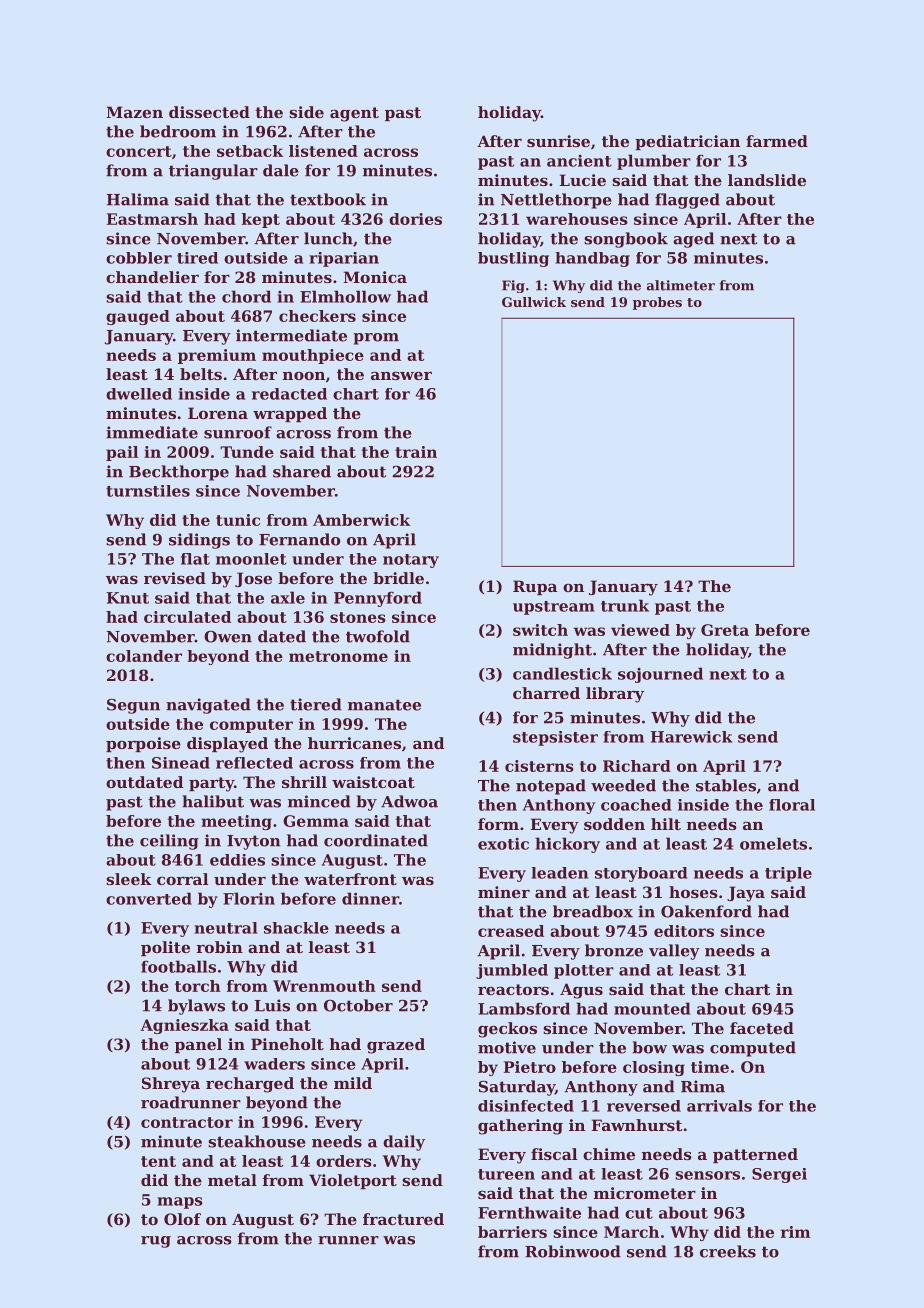  Describe the element at coordinates (208, 706) in the document. I see `navigated` at that location.
